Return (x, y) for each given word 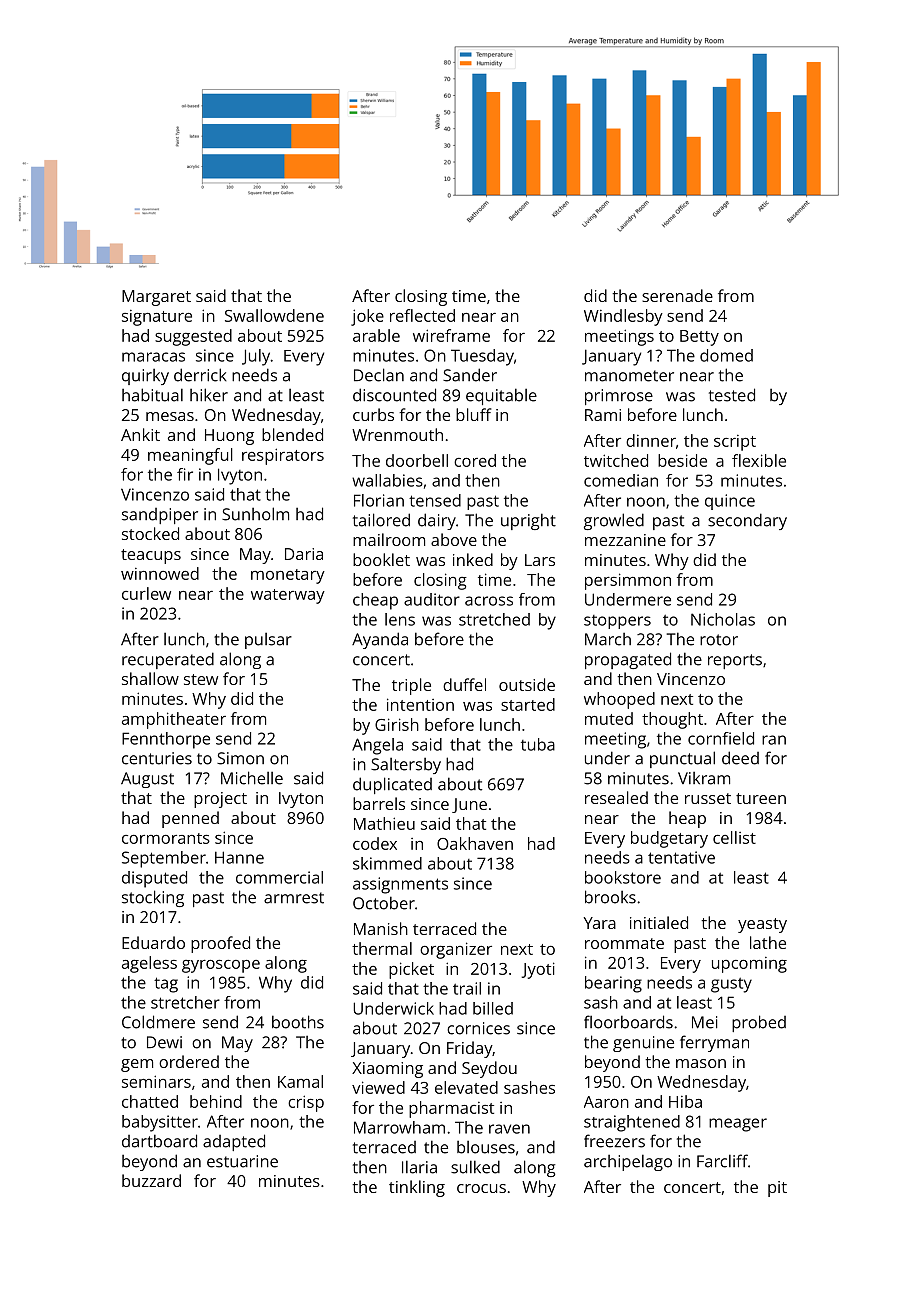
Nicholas (723, 619)
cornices (478, 1028)
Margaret (156, 298)
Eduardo (153, 942)
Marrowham (399, 1127)
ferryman (714, 1043)
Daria (304, 554)
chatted (150, 1101)
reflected (422, 315)
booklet (381, 559)
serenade (677, 295)
